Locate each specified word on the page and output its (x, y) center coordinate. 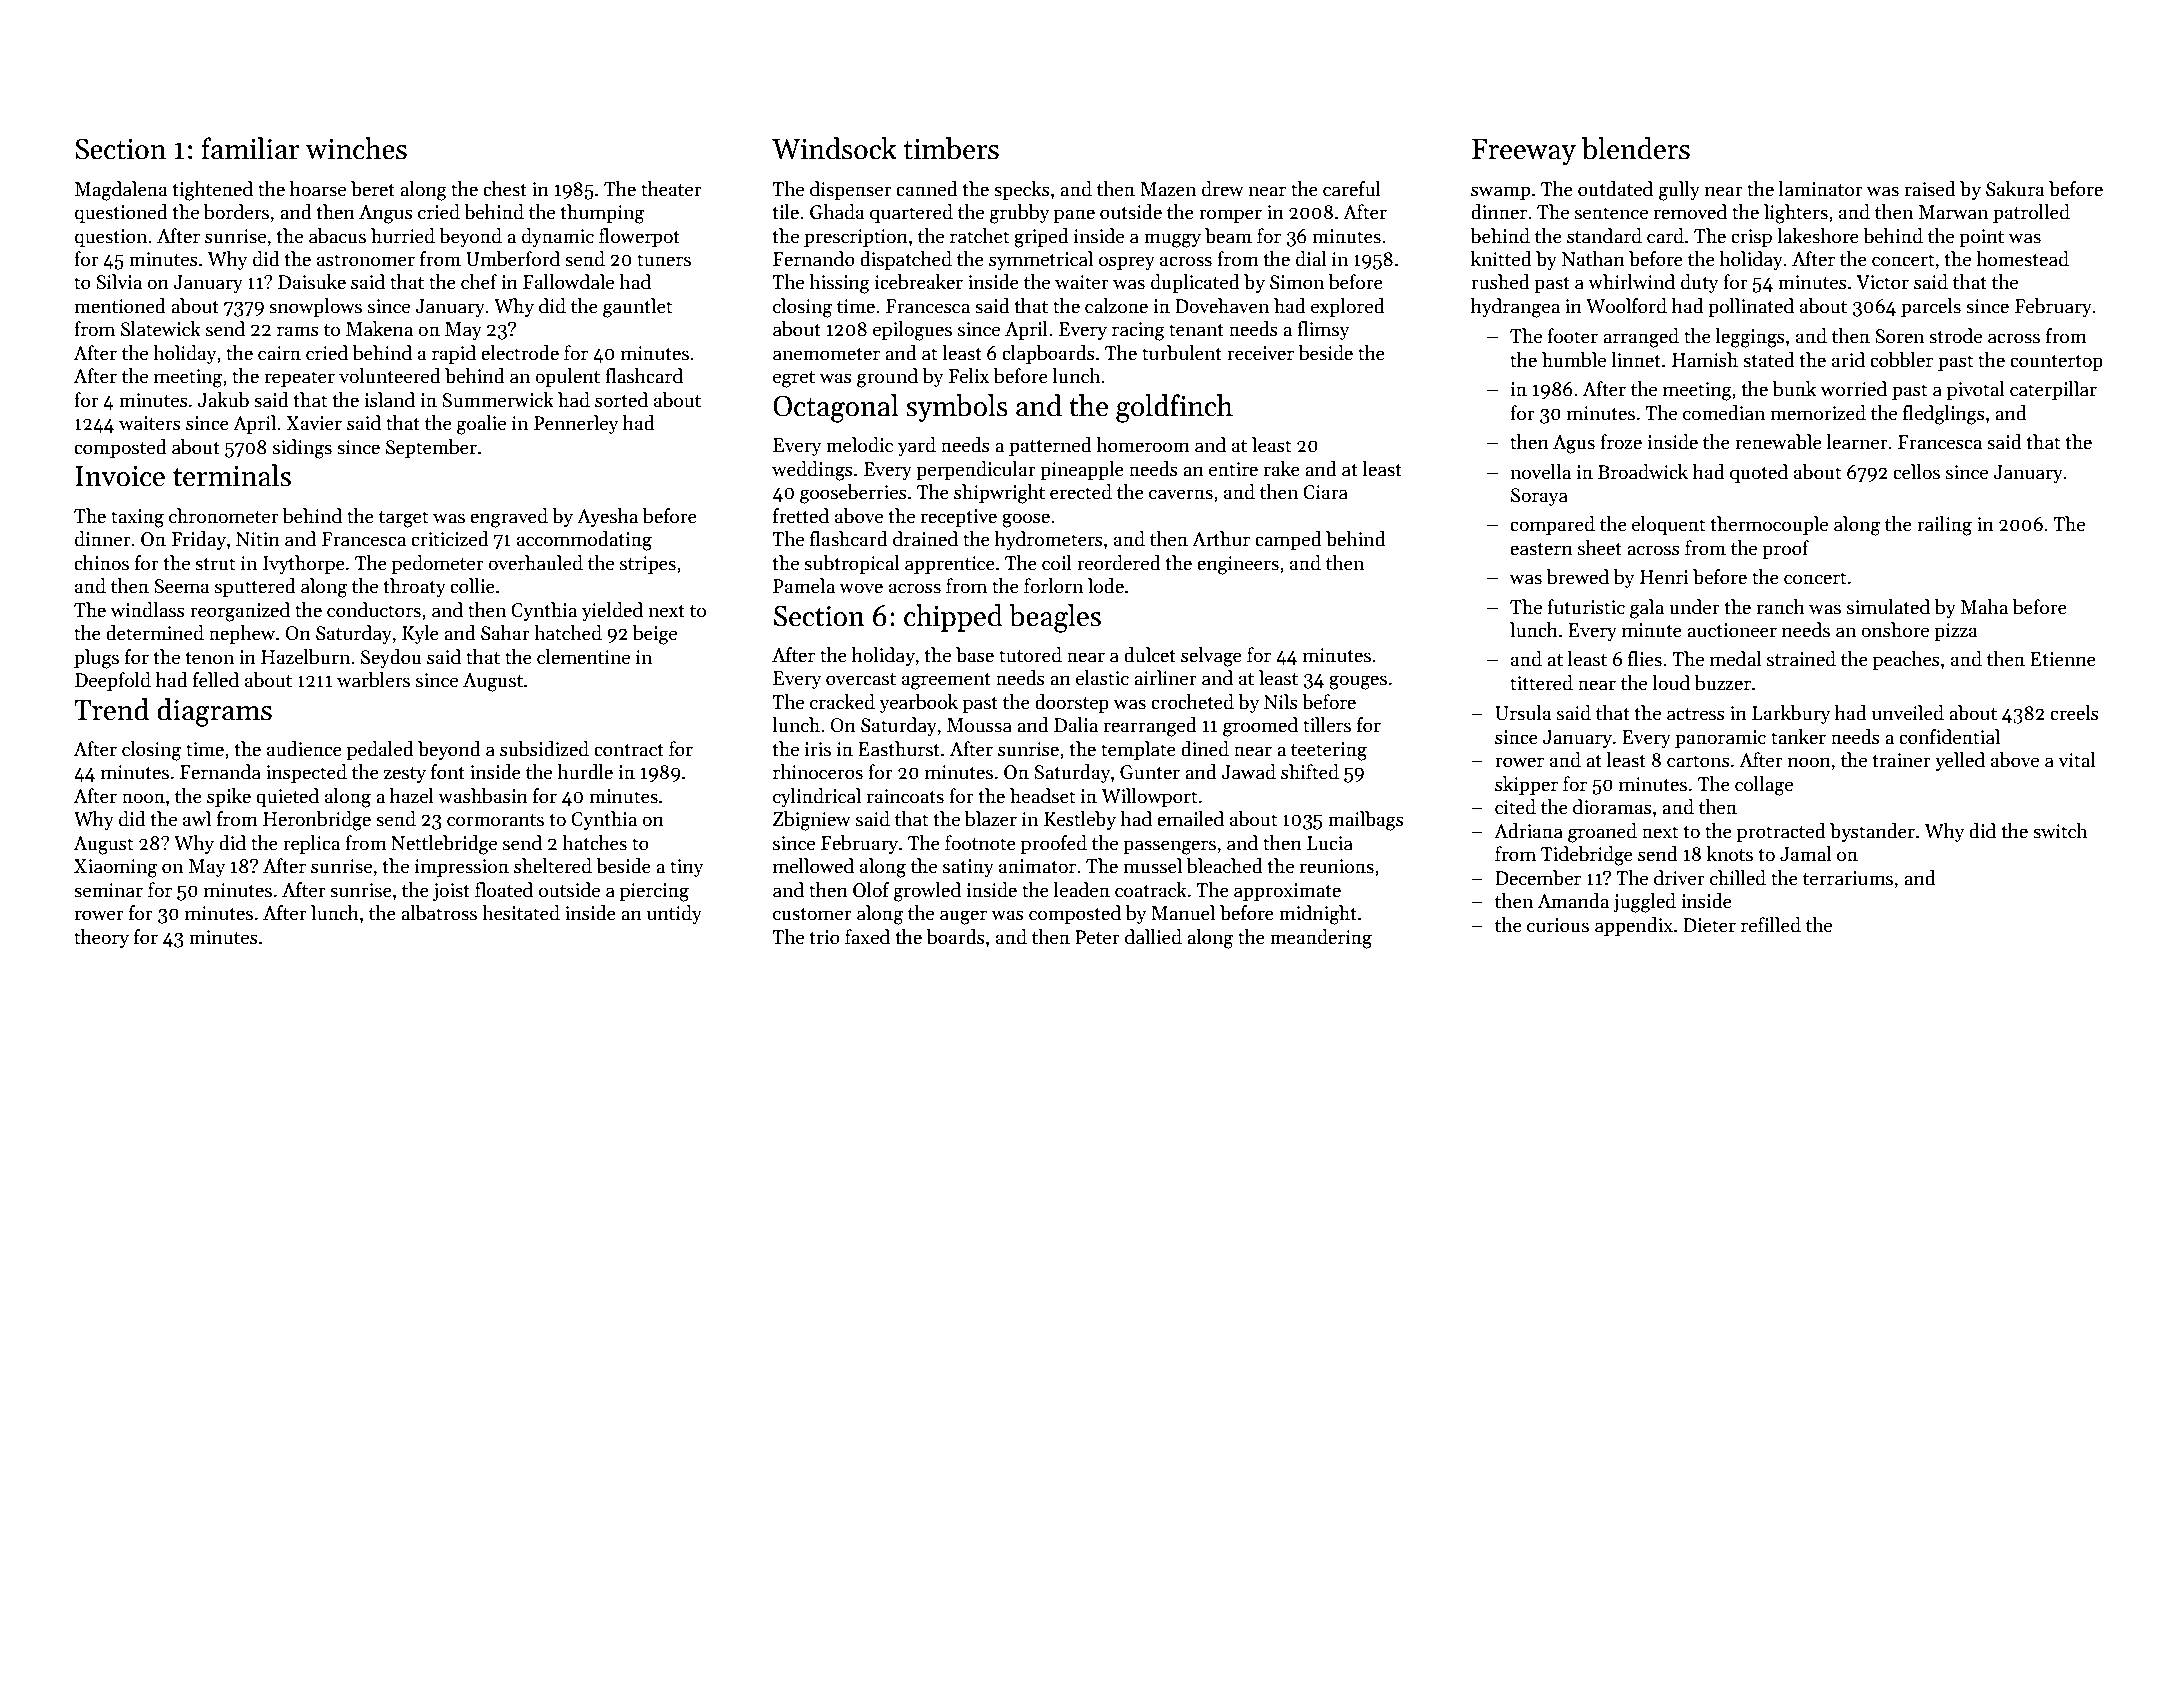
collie (472, 586)
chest (505, 189)
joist (451, 892)
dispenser (851, 190)
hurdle (585, 772)
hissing (839, 284)
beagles (1055, 618)
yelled (1960, 761)
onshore (1895, 630)
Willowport (1149, 797)
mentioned (120, 306)
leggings (1750, 338)
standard (1604, 236)
